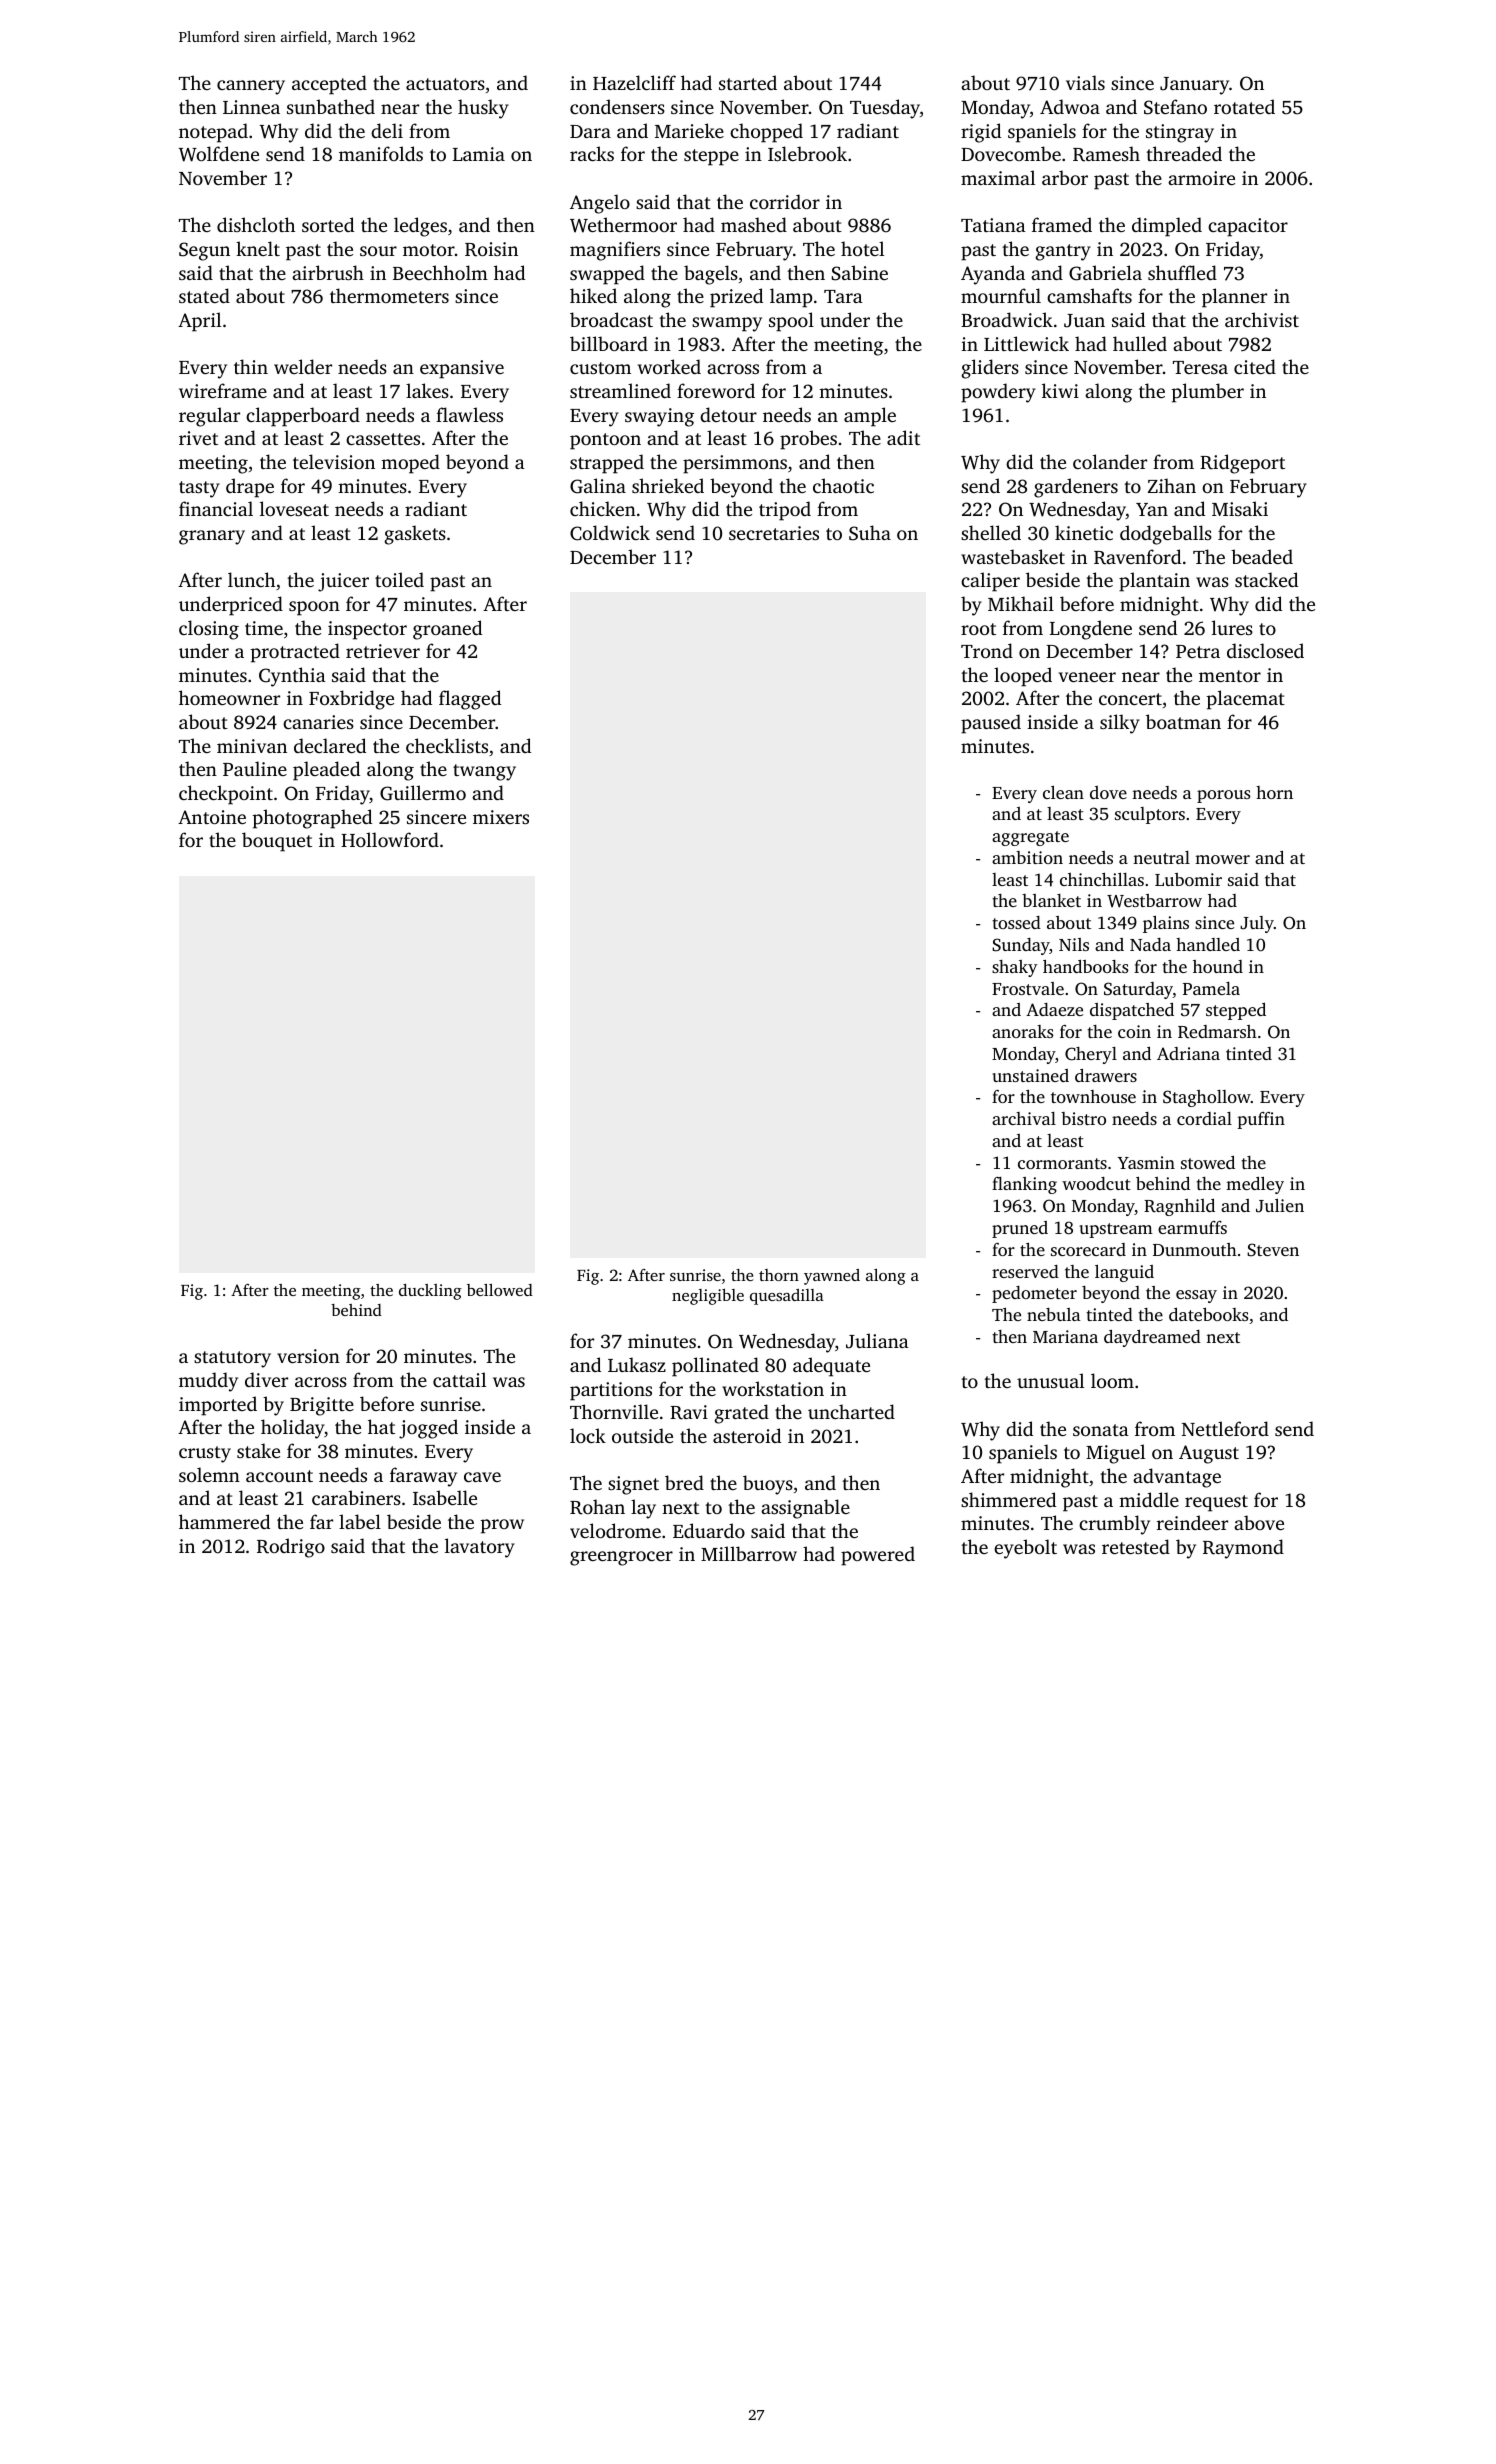 This image has height=2464, width=1496. I want to click on framed, so click(1062, 224).
